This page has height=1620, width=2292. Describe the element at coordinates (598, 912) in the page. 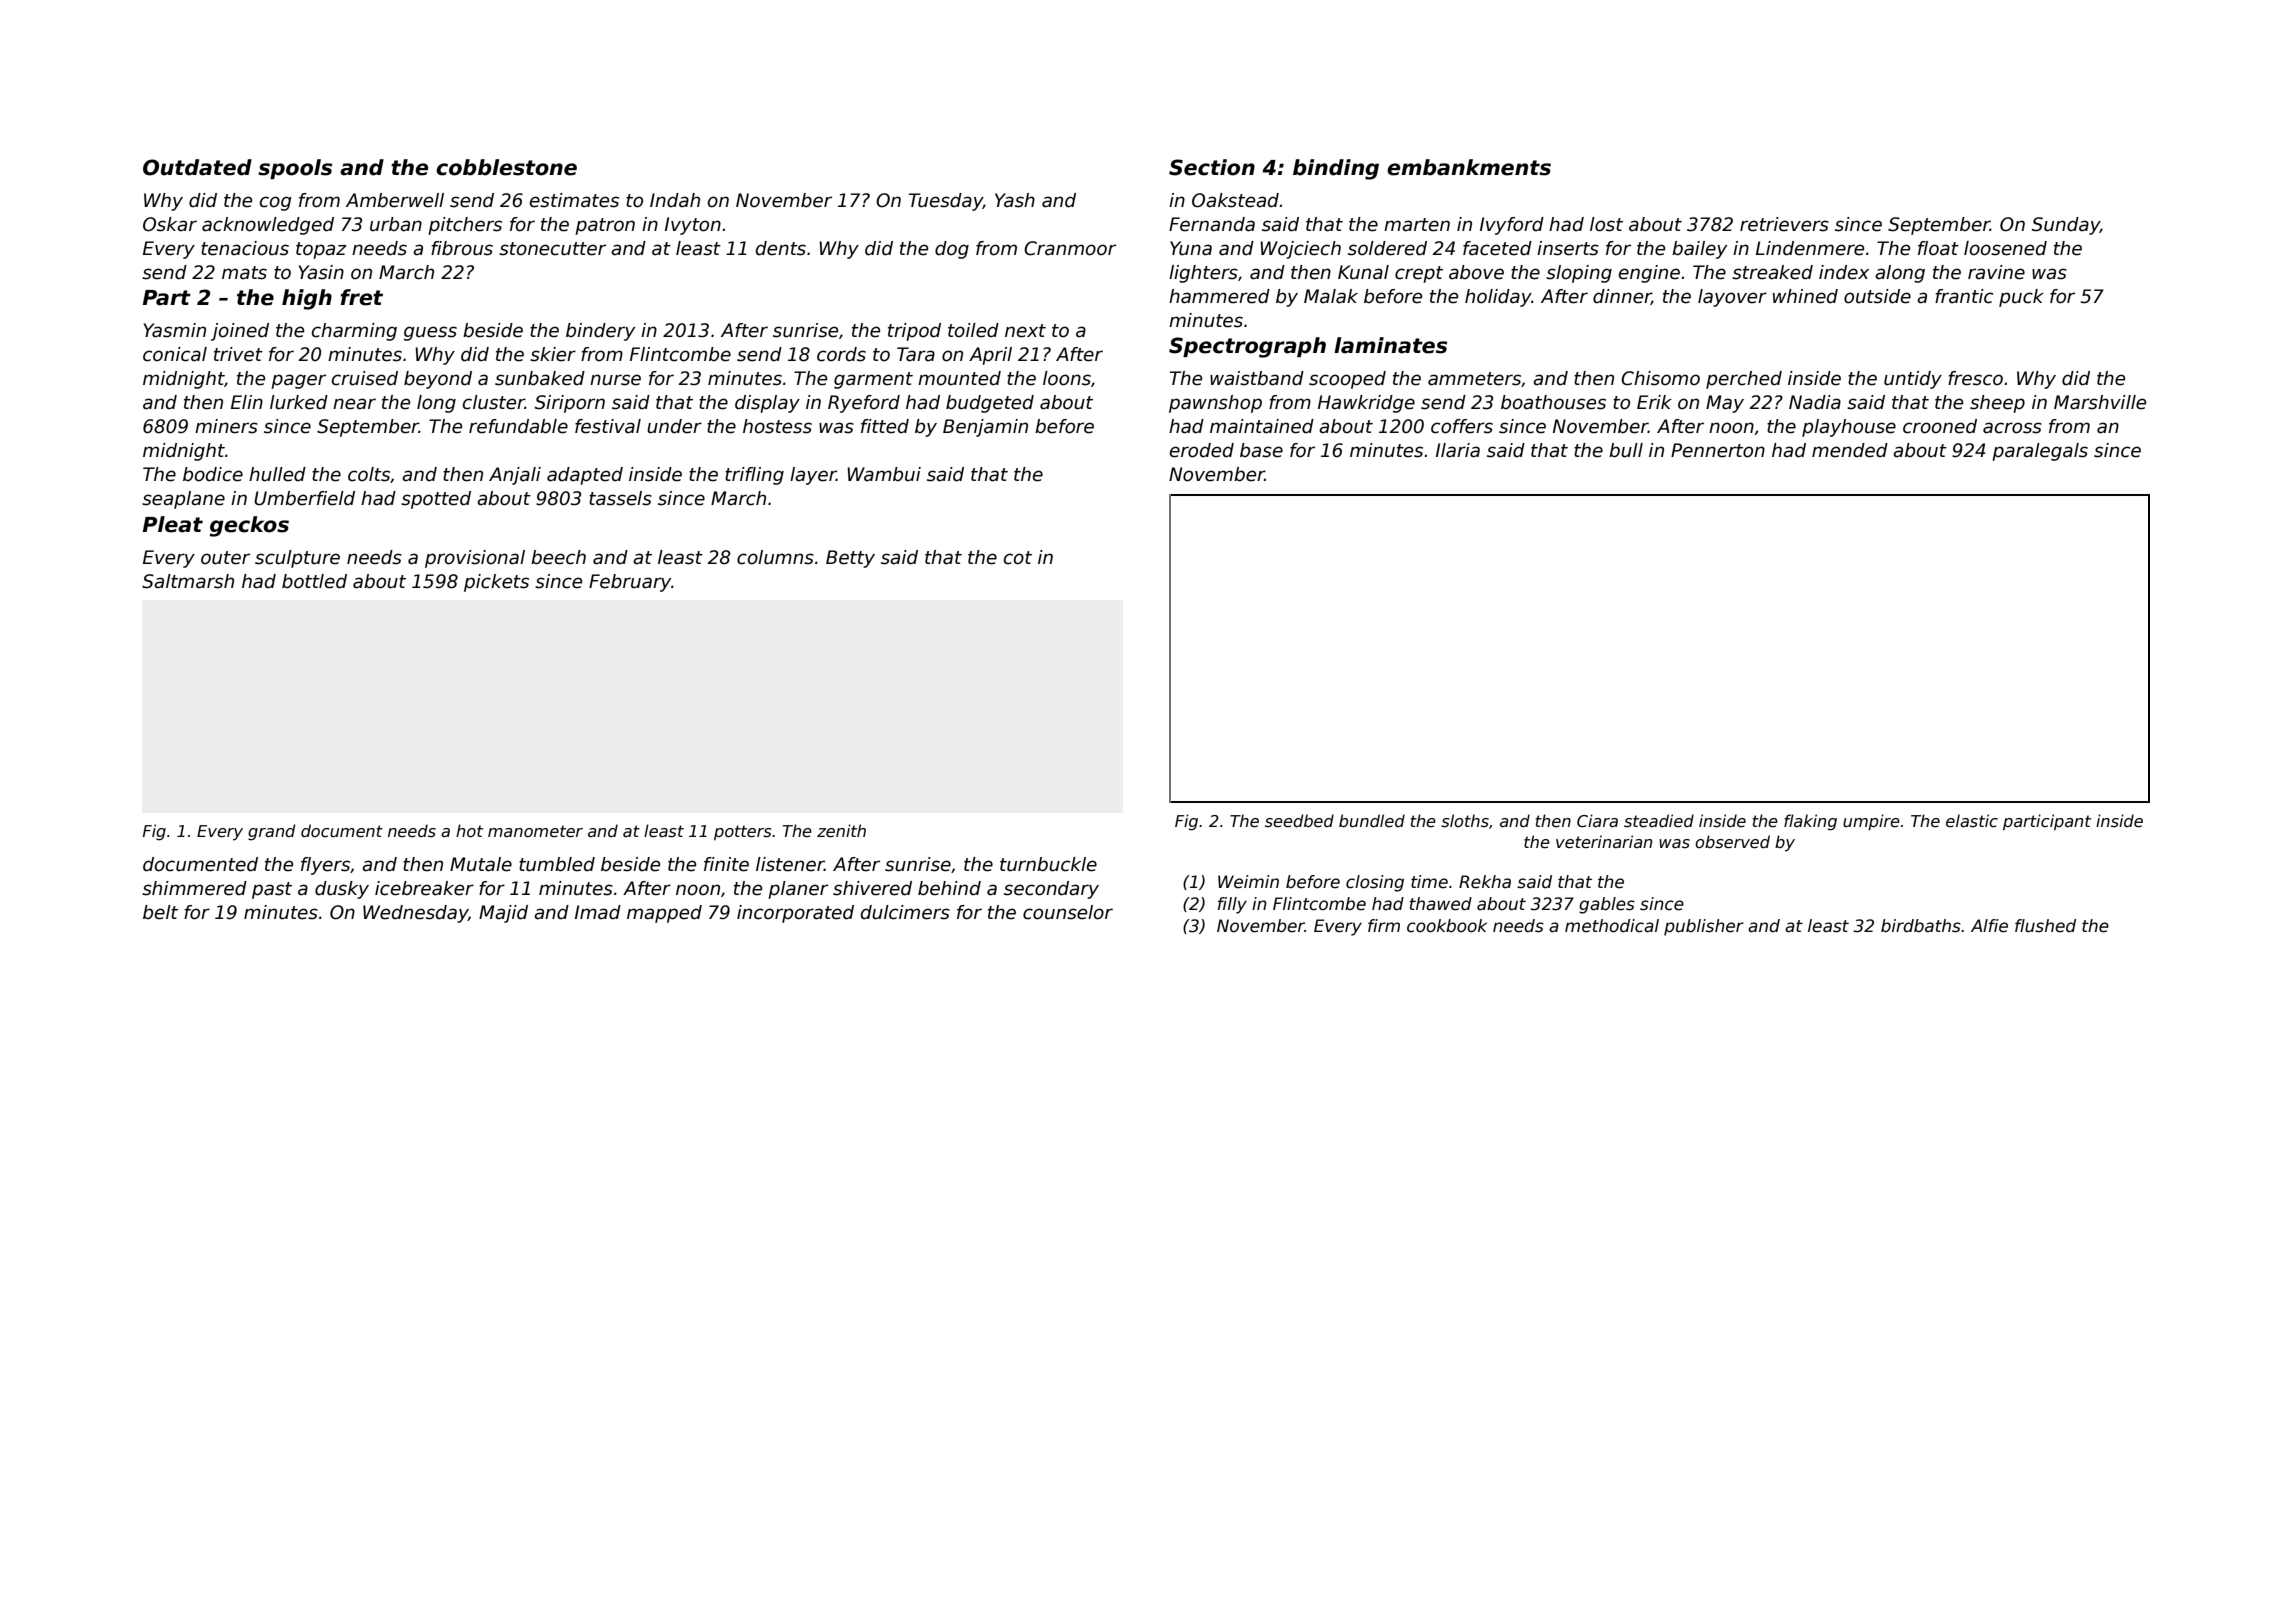

I see `Imad` at that location.
